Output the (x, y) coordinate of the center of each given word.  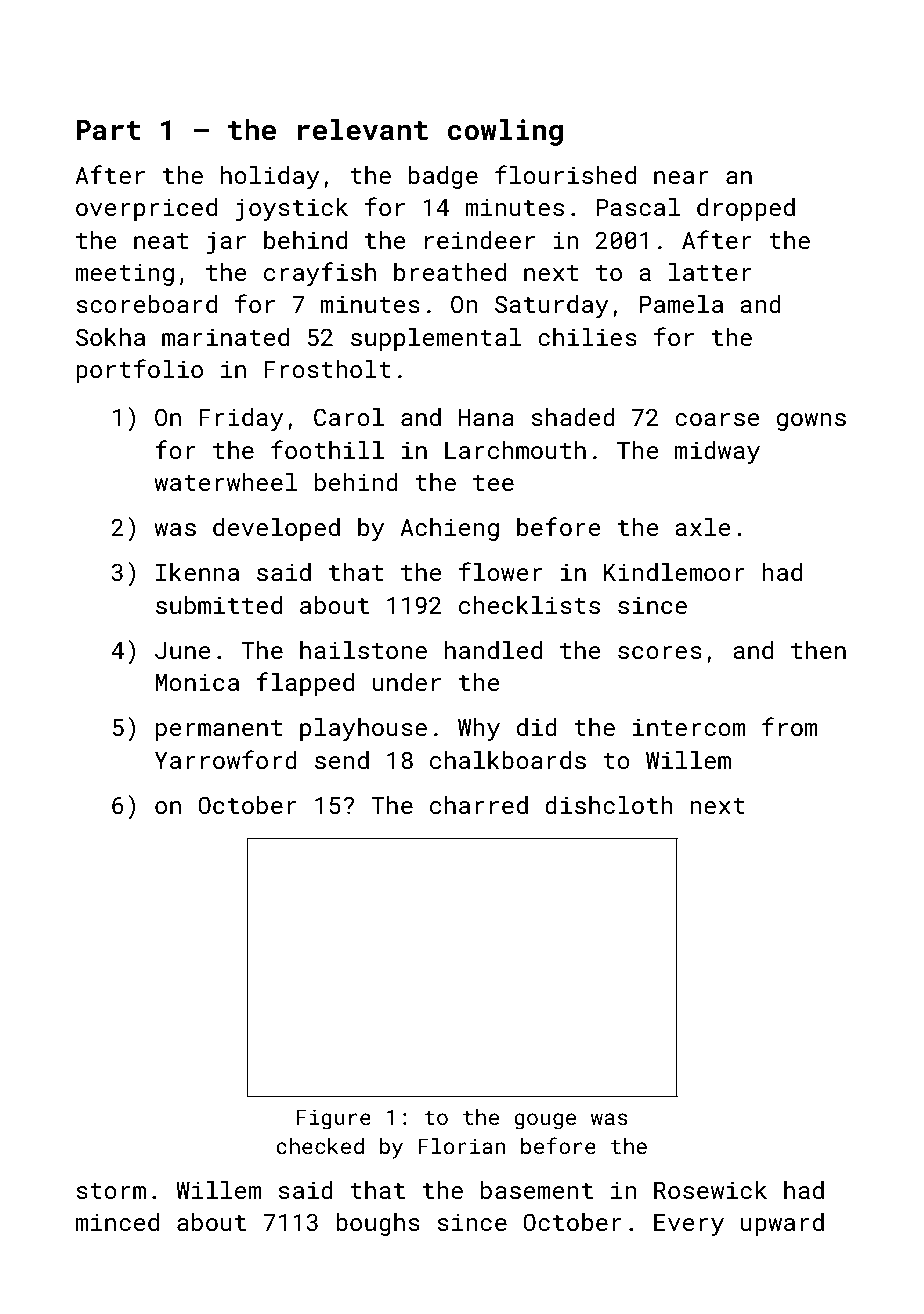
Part (108, 130)
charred (479, 805)
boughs (378, 1224)
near (681, 177)
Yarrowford (226, 759)
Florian (461, 1146)
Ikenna (197, 572)
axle (703, 527)
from (790, 726)
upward (782, 1224)
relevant (363, 130)
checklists (529, 605)
